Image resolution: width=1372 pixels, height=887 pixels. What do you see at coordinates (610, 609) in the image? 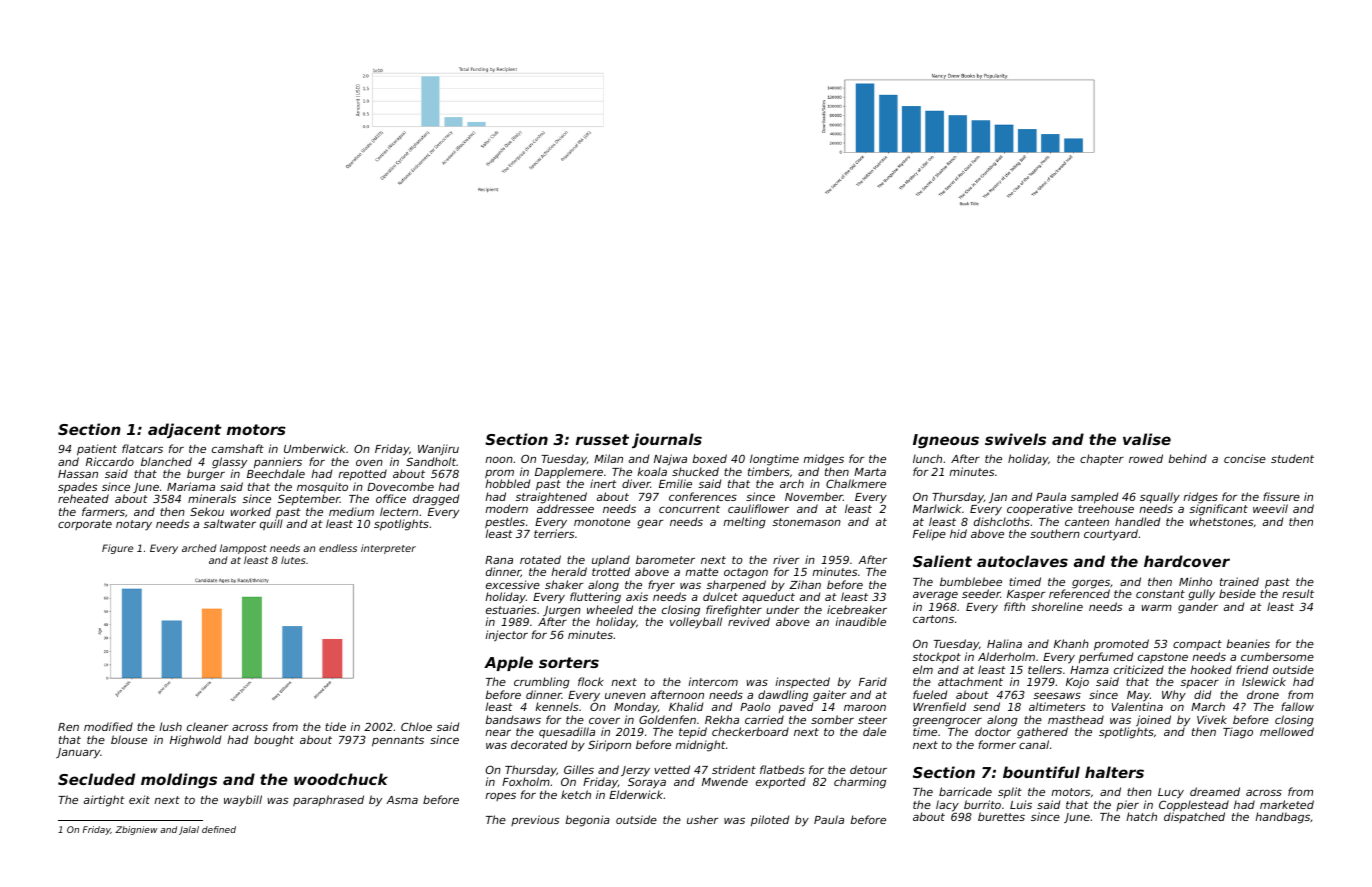
I see `wheeled` at bounding box center [610, 609].
